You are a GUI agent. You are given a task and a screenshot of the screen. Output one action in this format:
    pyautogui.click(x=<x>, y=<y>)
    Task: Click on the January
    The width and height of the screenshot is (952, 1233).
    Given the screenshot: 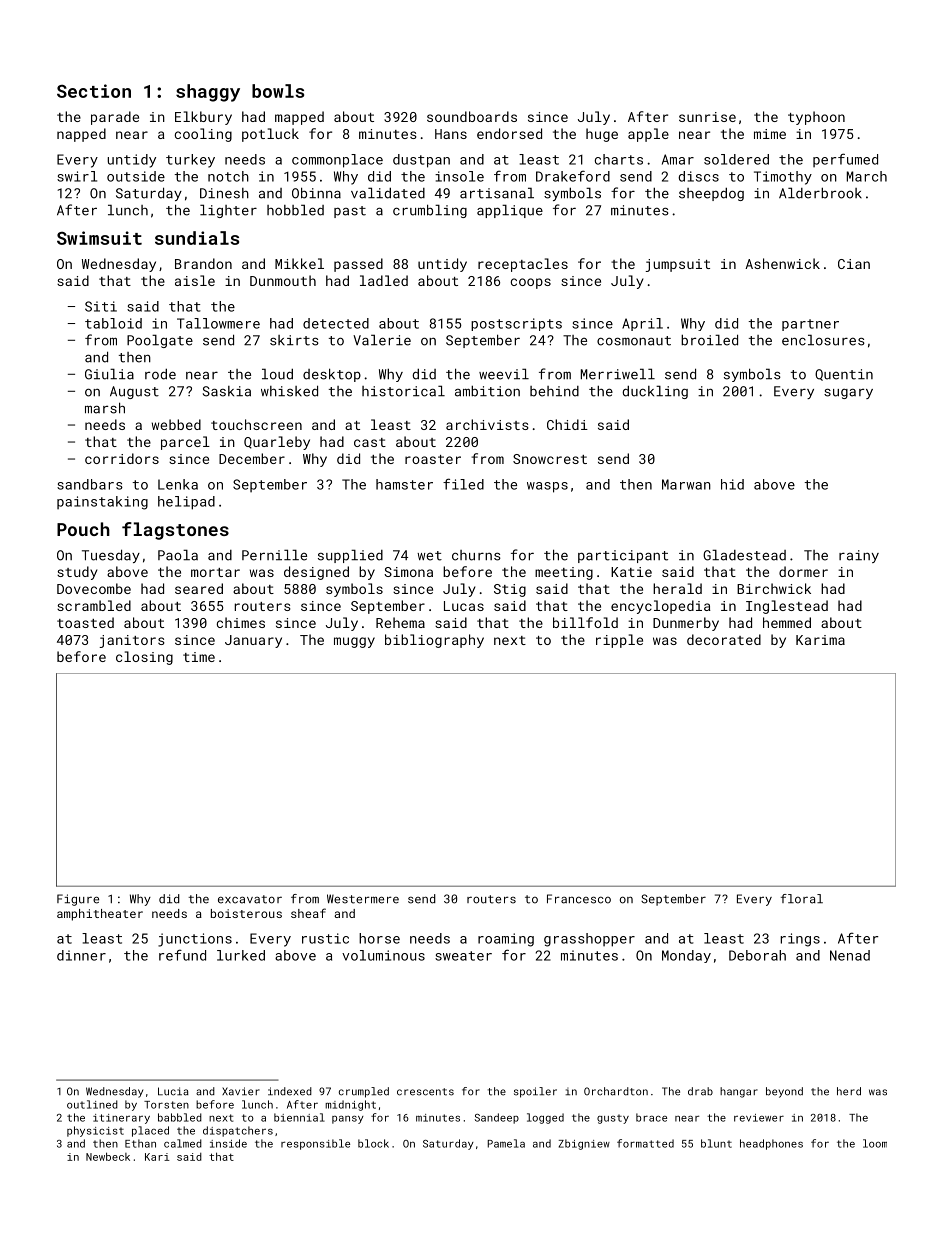 What is the action you would take?
    pyautogui.click(x=253, y=641)
